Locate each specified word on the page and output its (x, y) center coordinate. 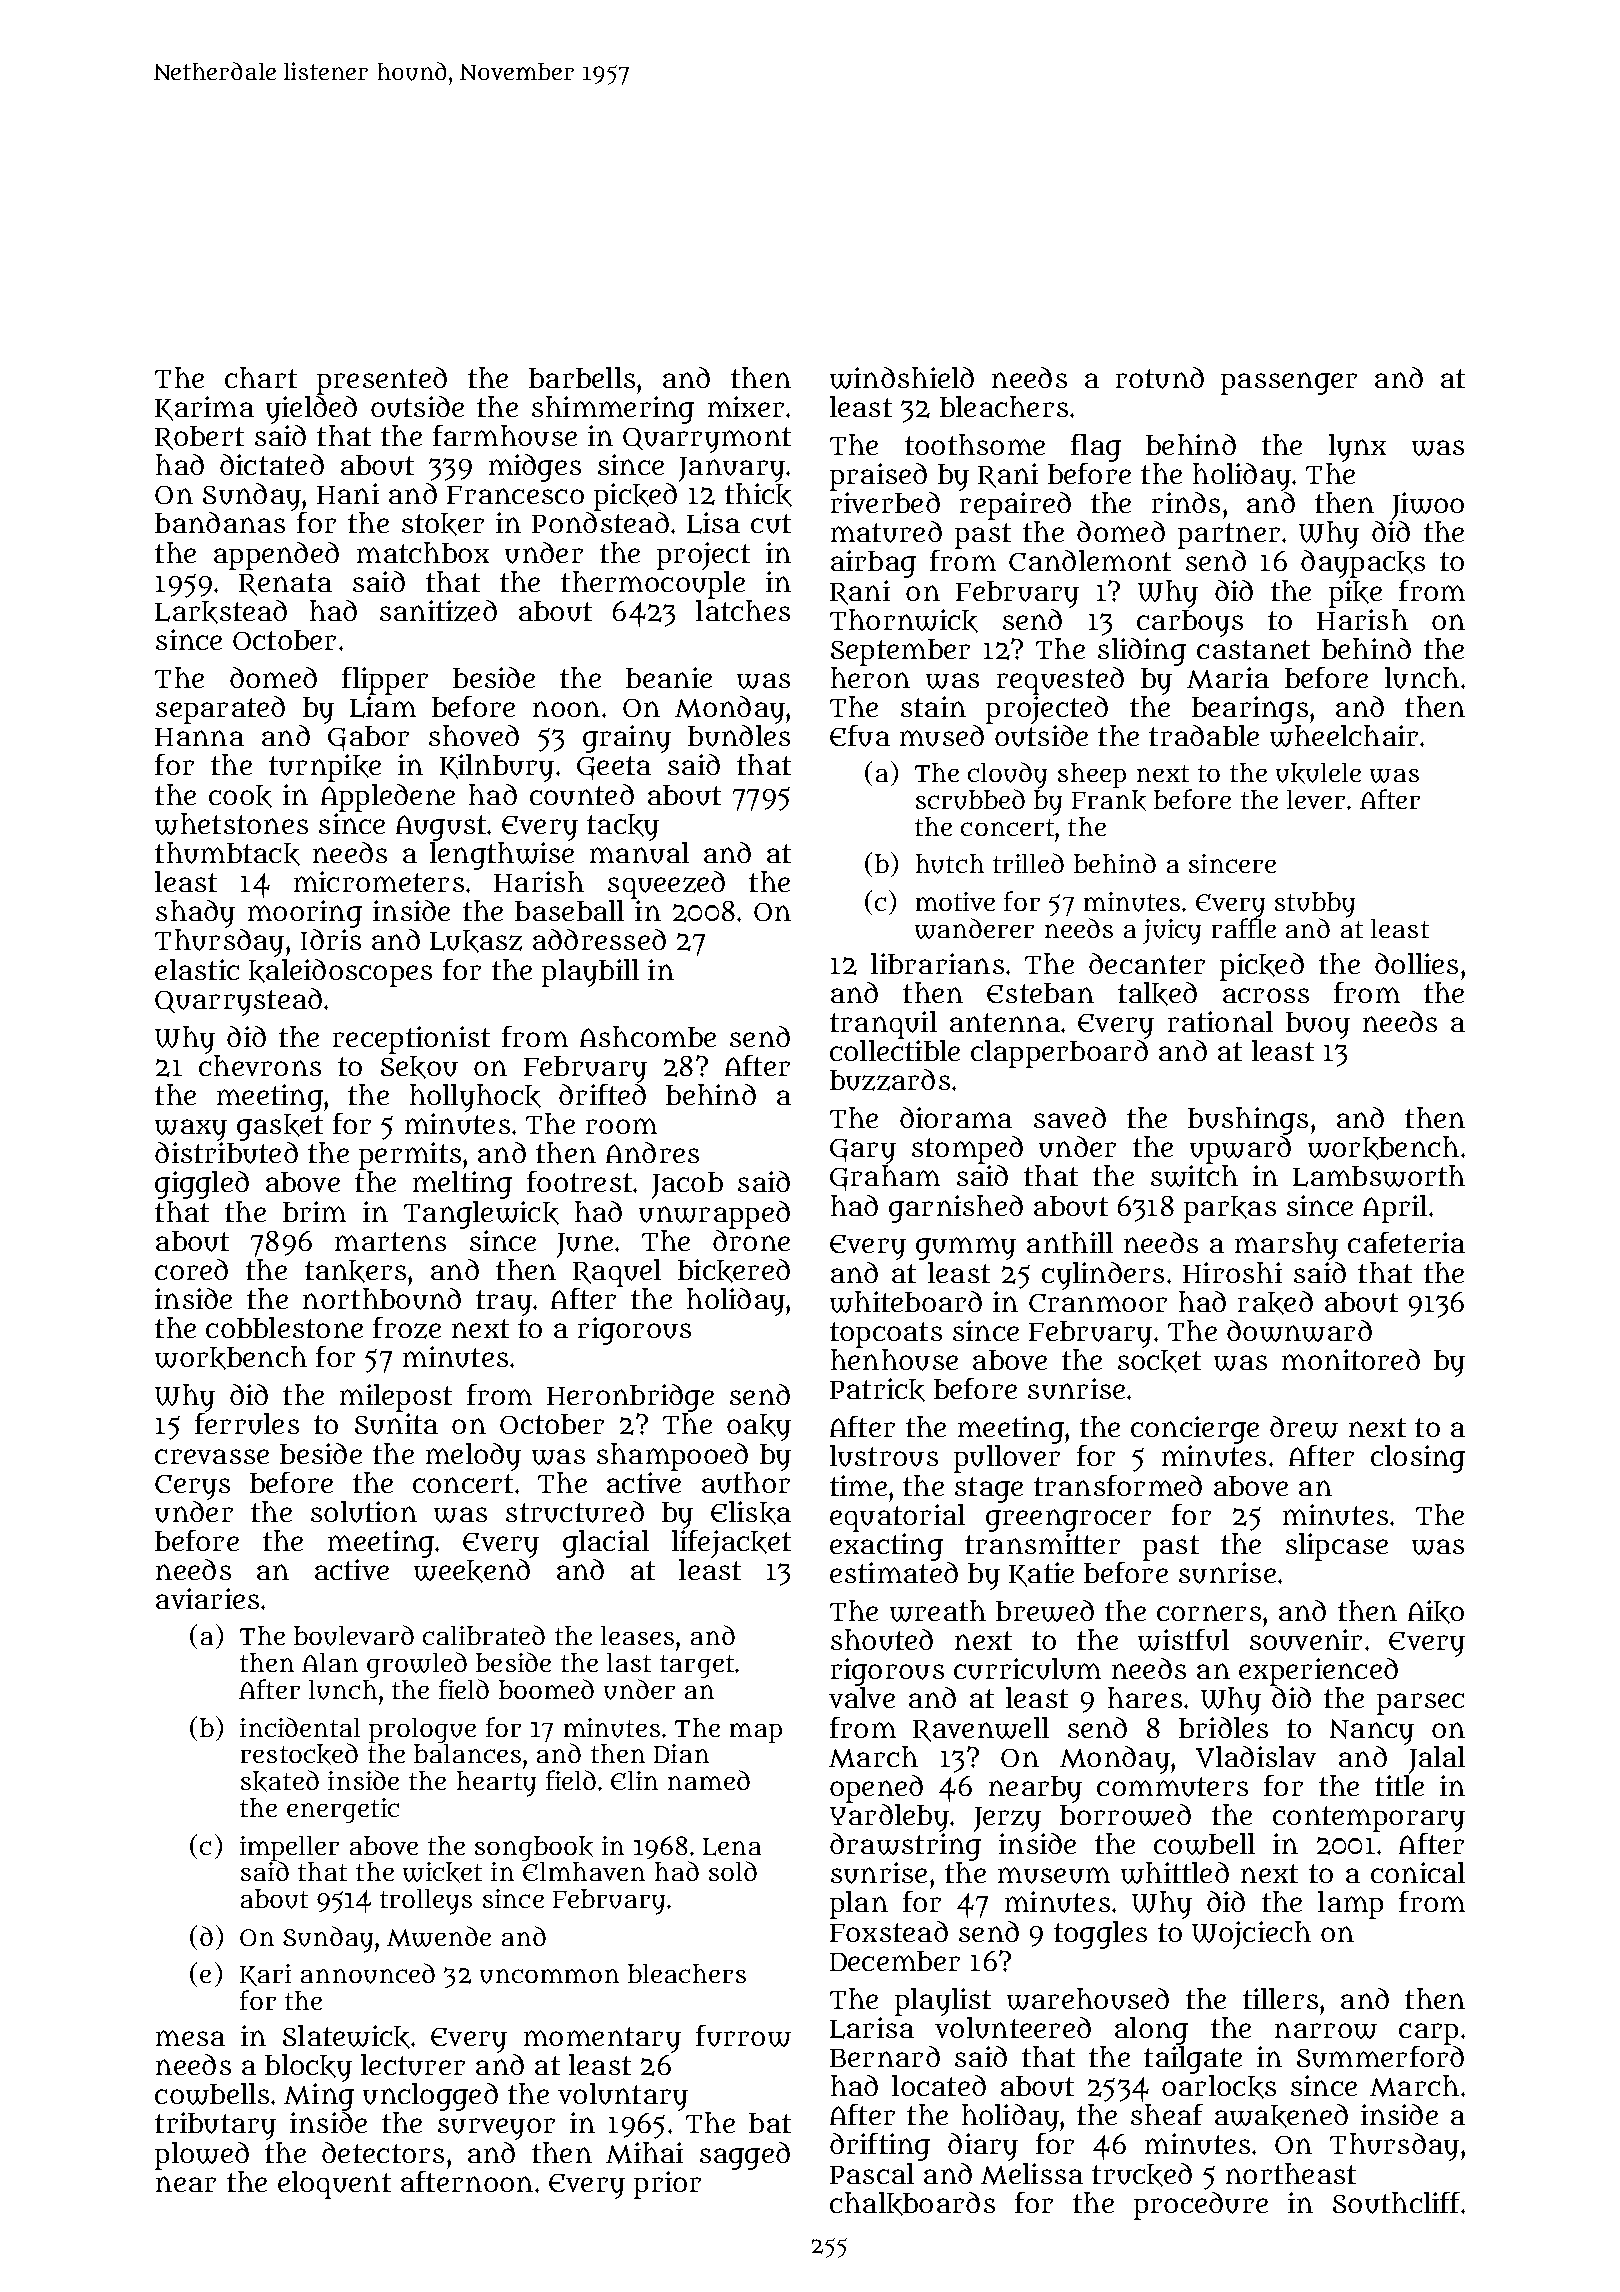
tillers (1280, 1998)
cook (240, 796)
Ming (319, 2097)
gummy (966, 1248)
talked (1157, 994)
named (709, 1780)
